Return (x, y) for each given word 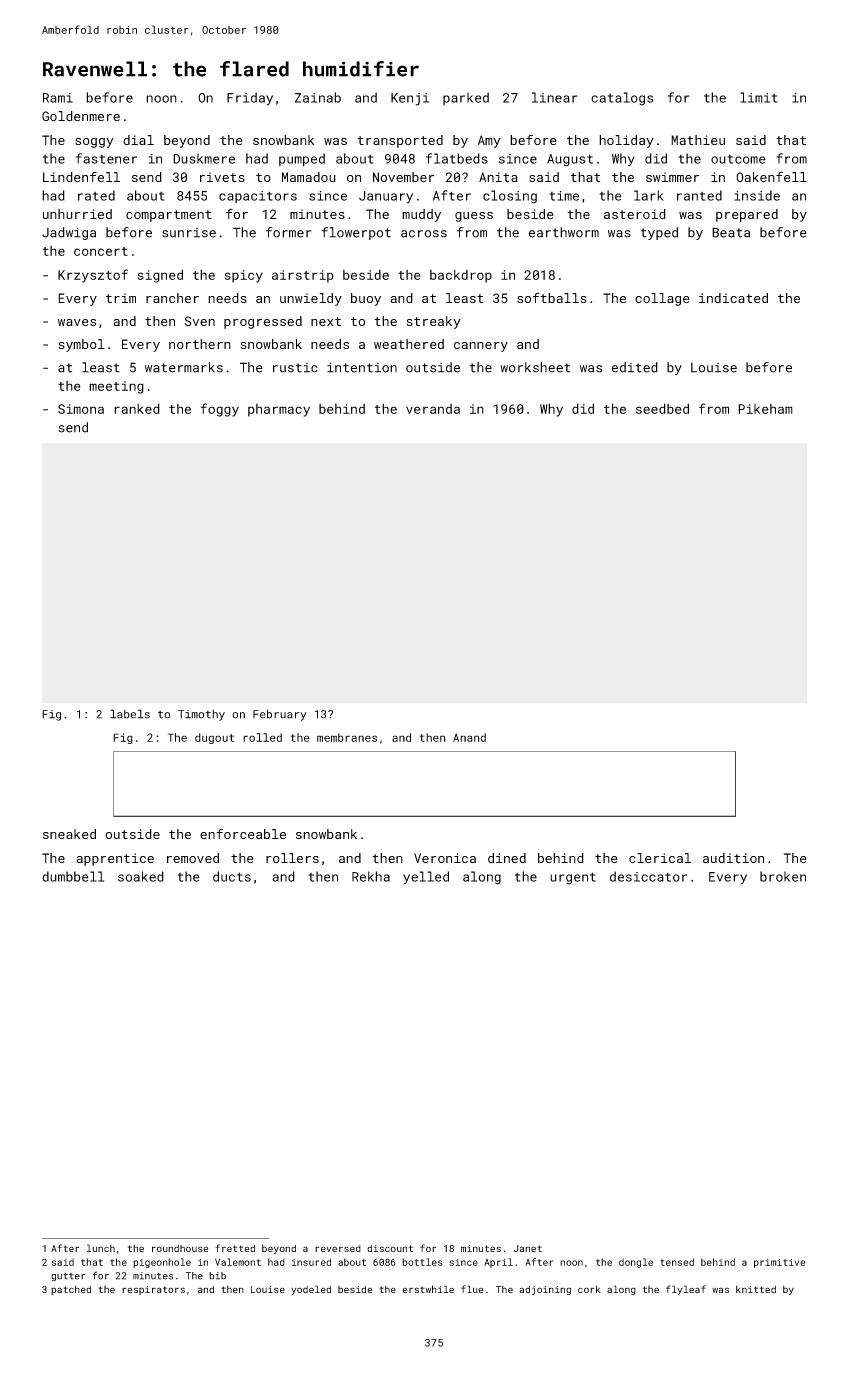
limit (759, 97)
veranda (433, 409)
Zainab (318, 97)
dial (138, 140)
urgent (573, 878)
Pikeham (765, 409)
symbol (82, 345)
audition (733, 858)
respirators (153, 1290)
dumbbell (73, 876)
